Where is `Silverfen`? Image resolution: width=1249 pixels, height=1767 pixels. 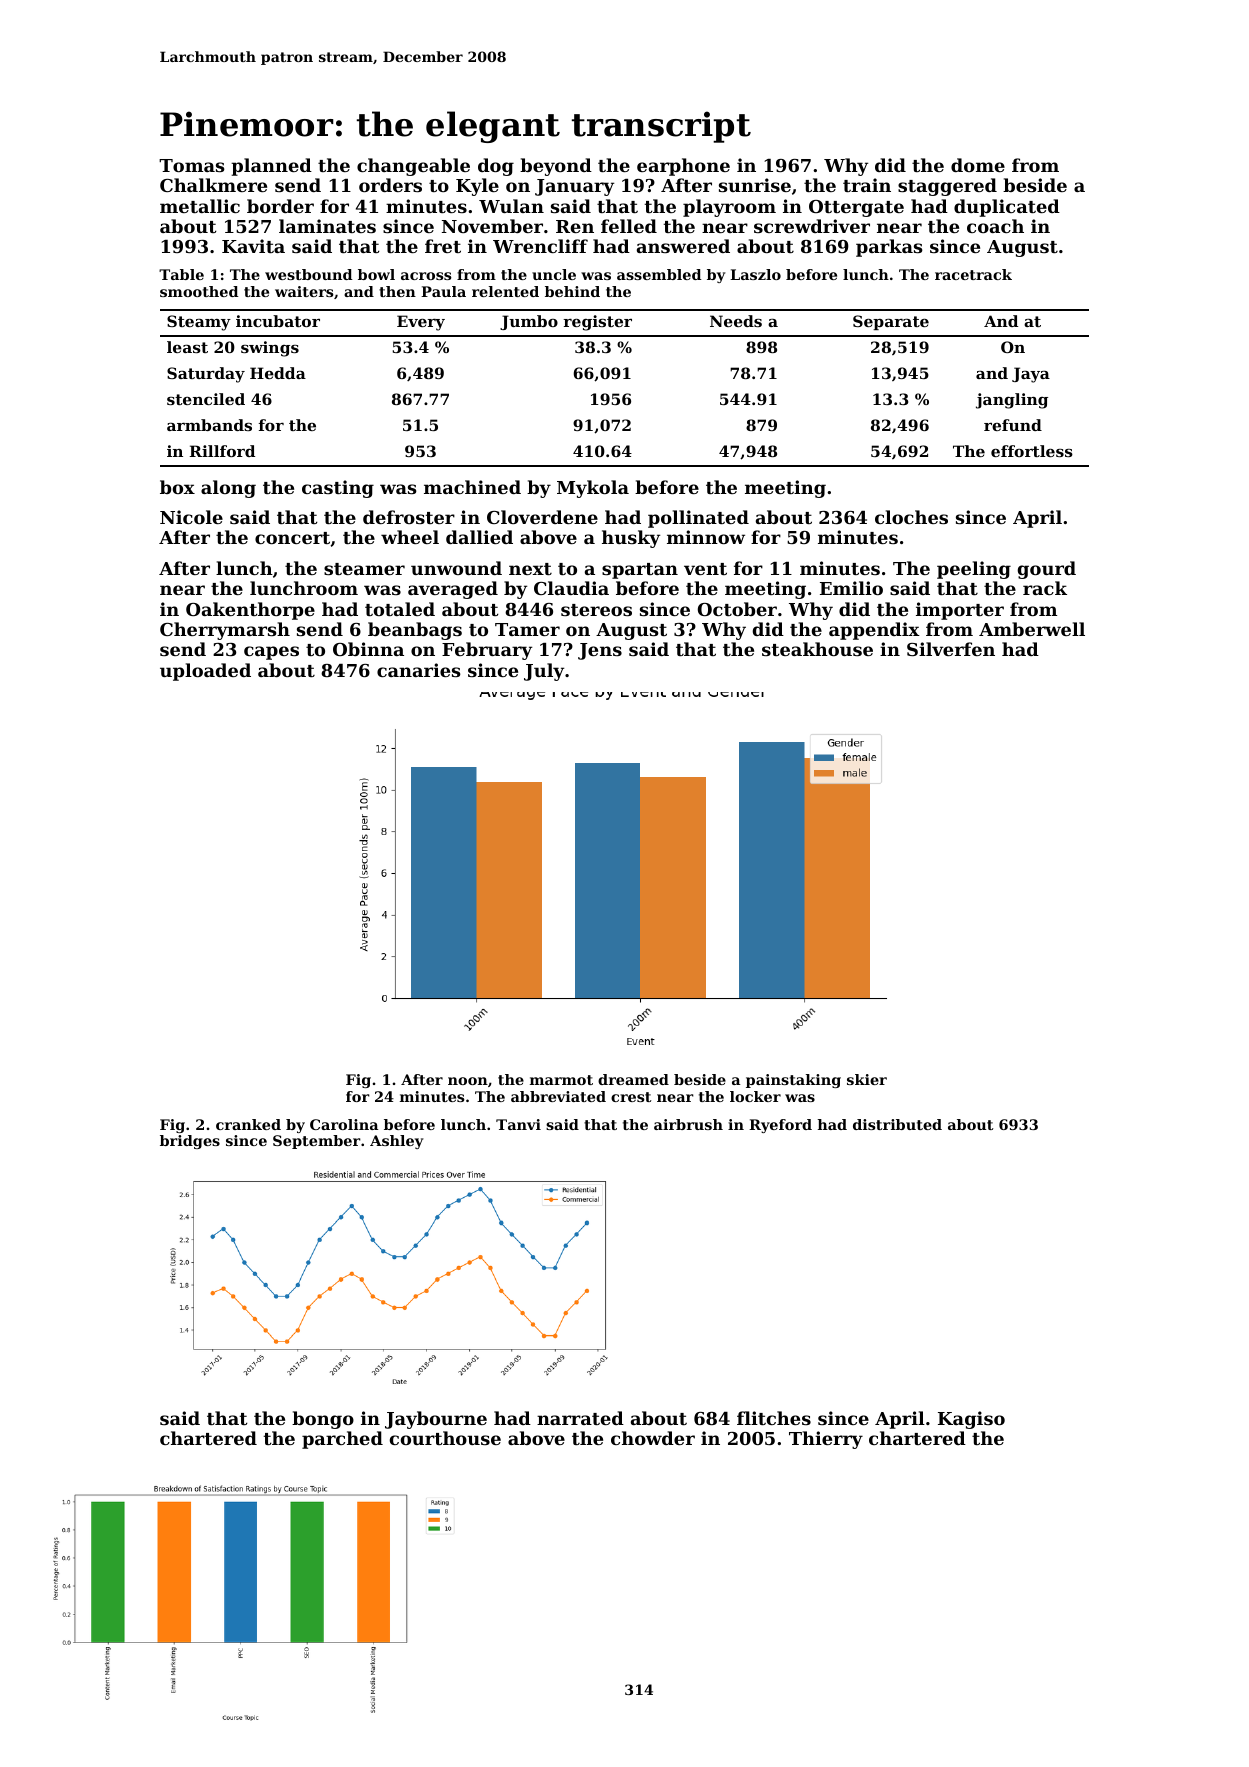 Silverfen is located at coordinates (951, 649).
